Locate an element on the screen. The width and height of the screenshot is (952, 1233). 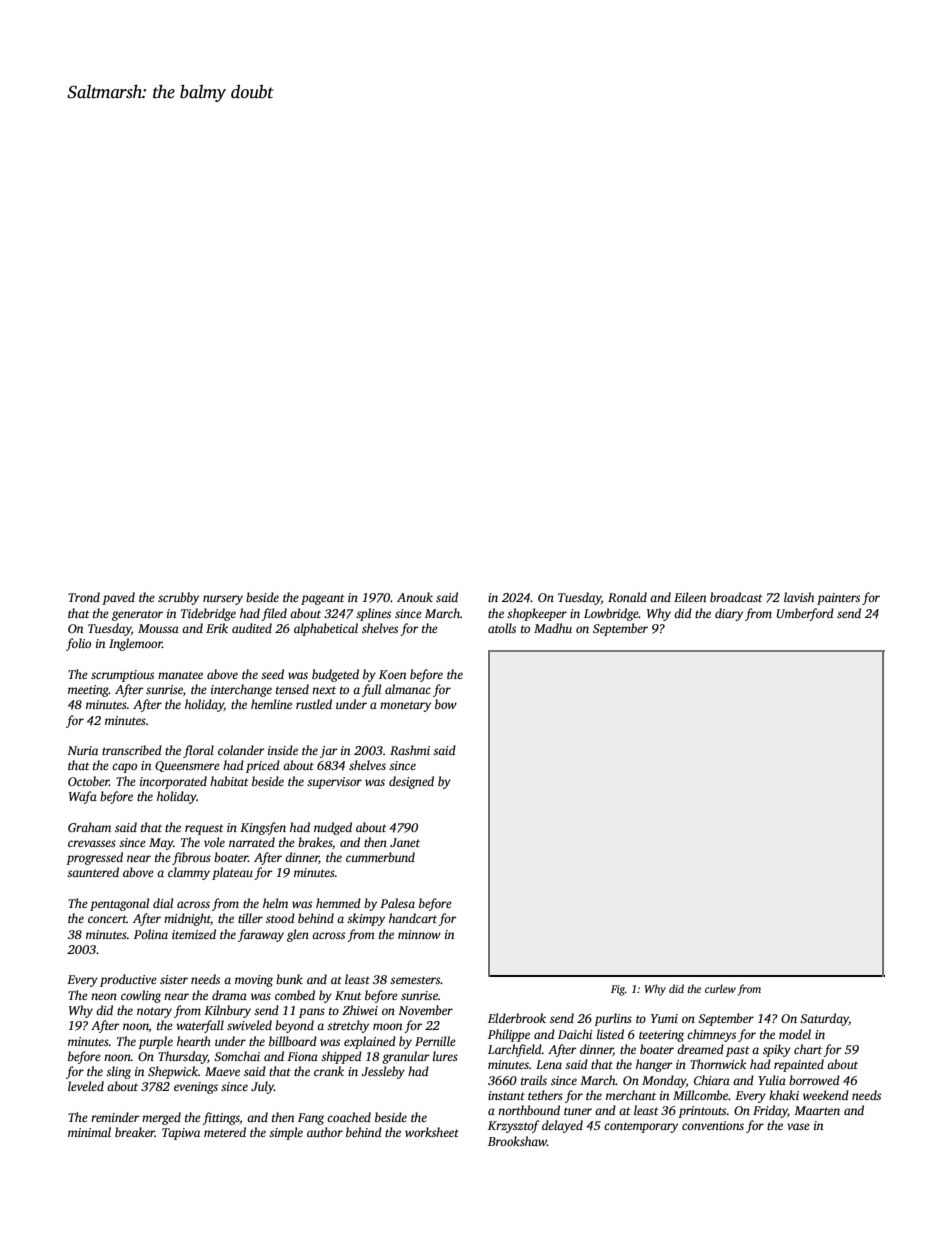
Shepwick is located at coordinates (173, 1072).
